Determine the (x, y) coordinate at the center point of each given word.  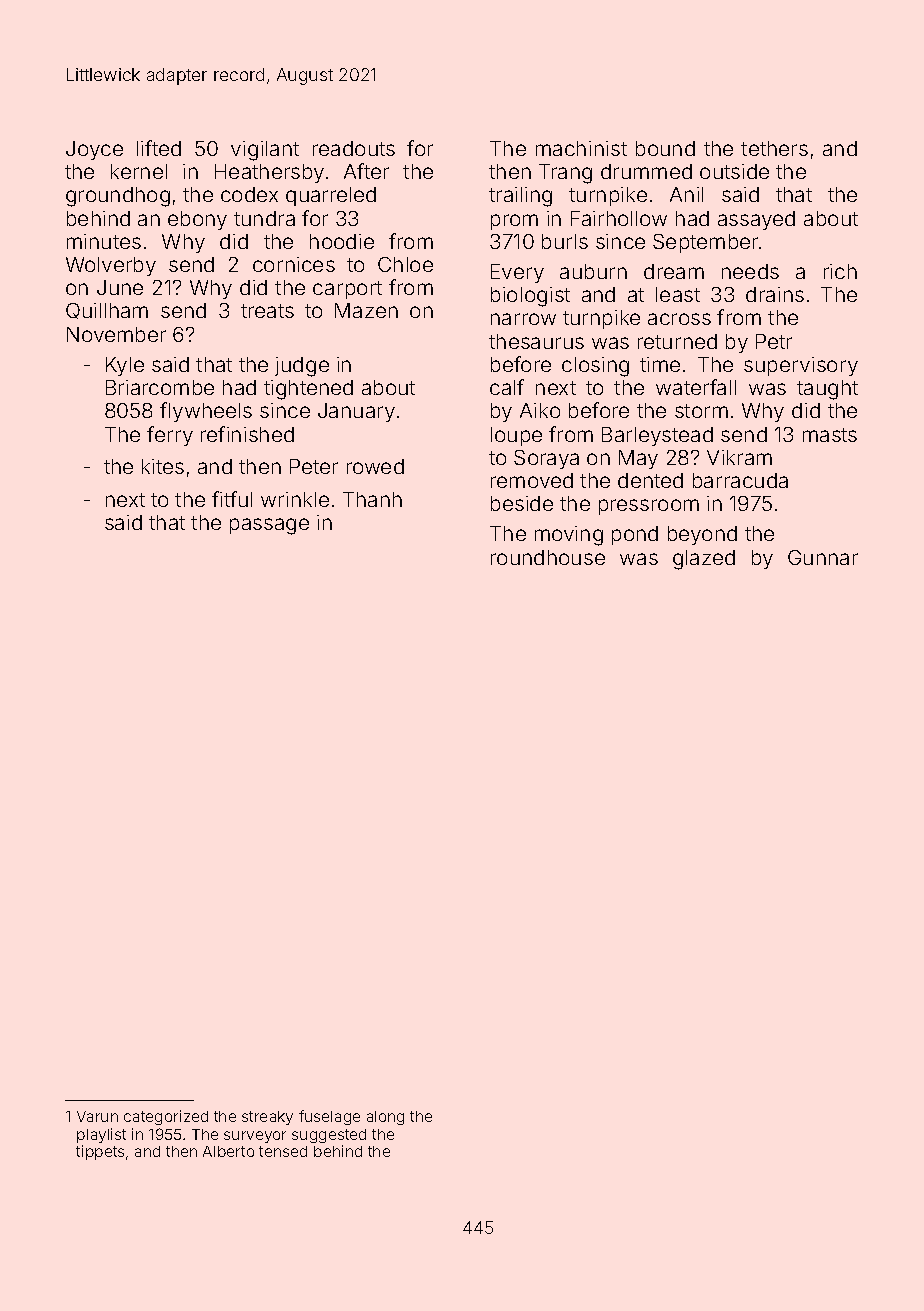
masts (830, 435)
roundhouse (548, 557)
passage (269, 526)
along (385, 1118)
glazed (704, 560)
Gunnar (823, 557)
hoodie (342, 241)
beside (522, 503)
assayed (756, 220)
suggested (329, 1136)
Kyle (125, 366)
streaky (267, 1118)
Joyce (94, 150)
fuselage (329, 1117)
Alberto (228, 1151)
